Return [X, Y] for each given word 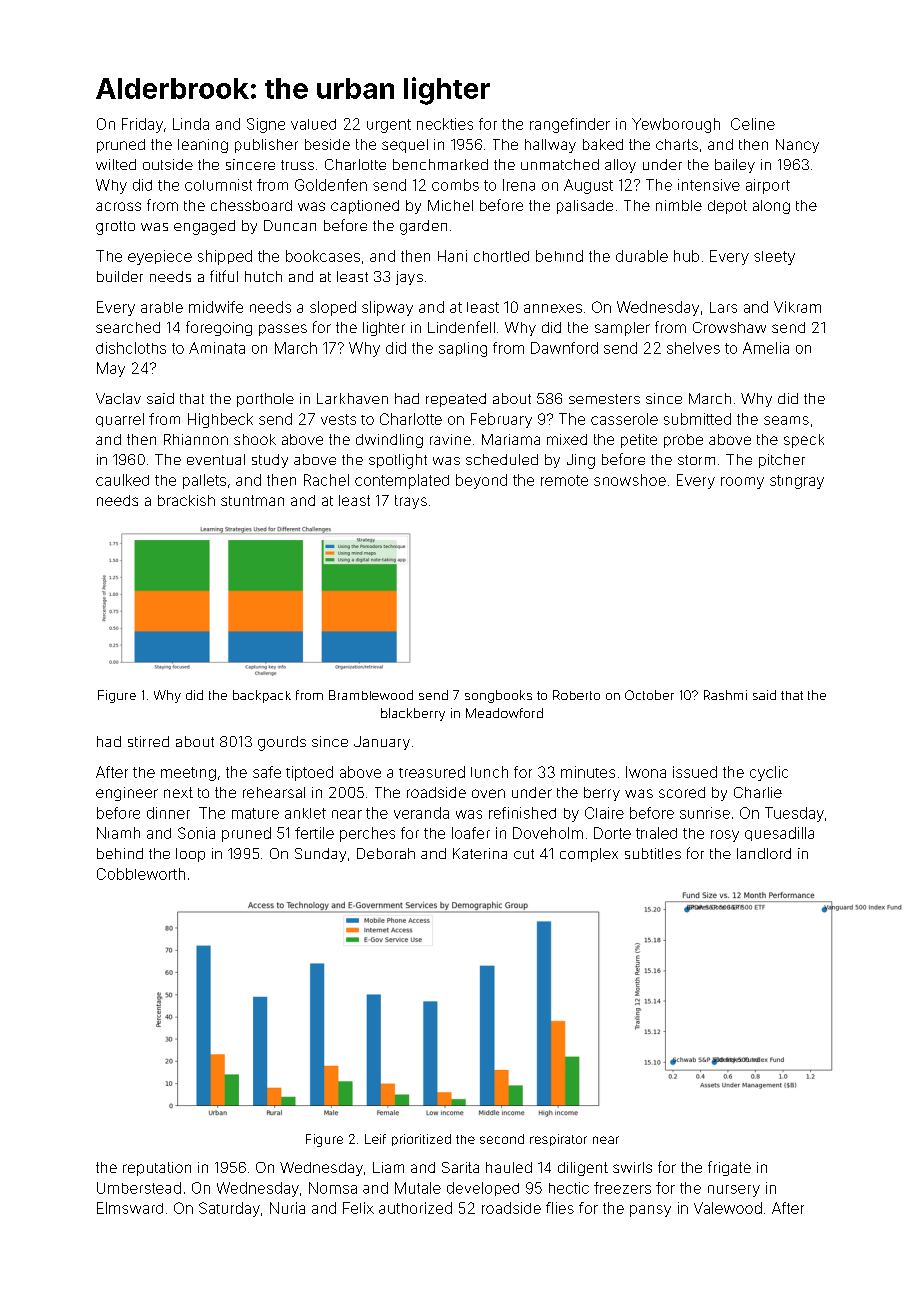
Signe [266, 125]
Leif [375, 1139]
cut [524, 854]
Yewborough [676, 125]
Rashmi [725, 695]
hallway [550, 146]
